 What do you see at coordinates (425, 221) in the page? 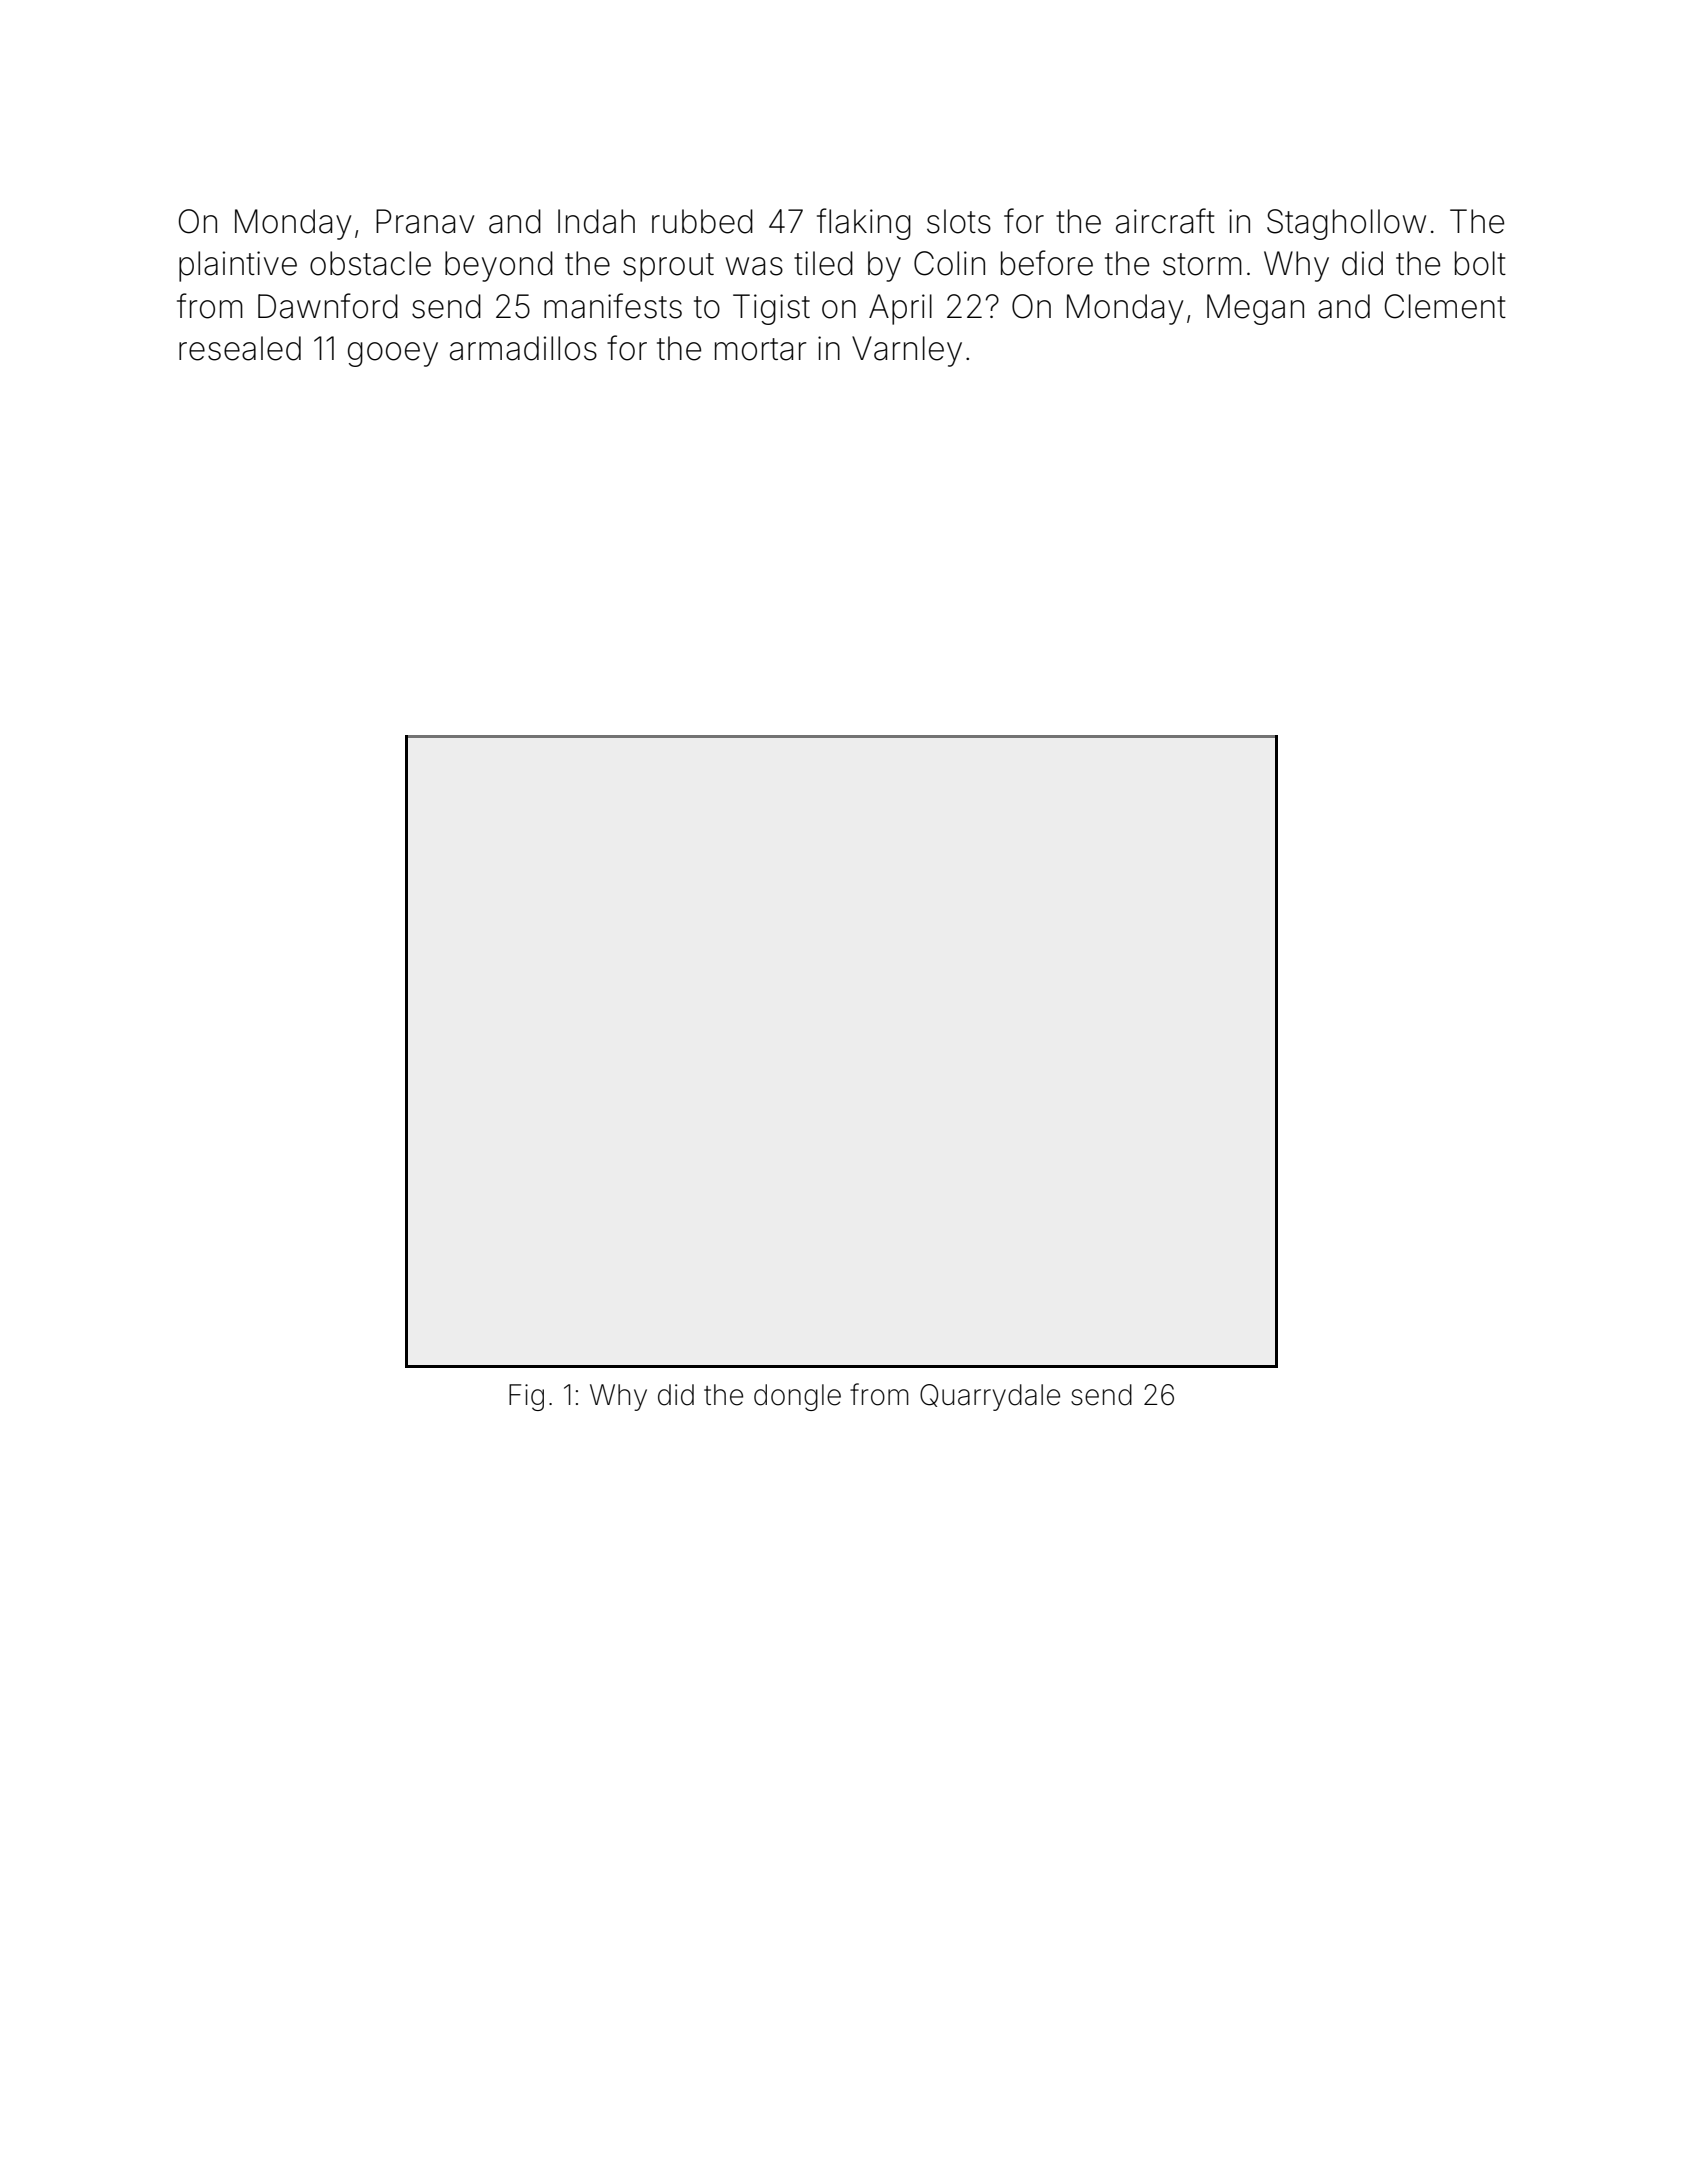
I see `Pranav` at bounding box center [425, 221].
